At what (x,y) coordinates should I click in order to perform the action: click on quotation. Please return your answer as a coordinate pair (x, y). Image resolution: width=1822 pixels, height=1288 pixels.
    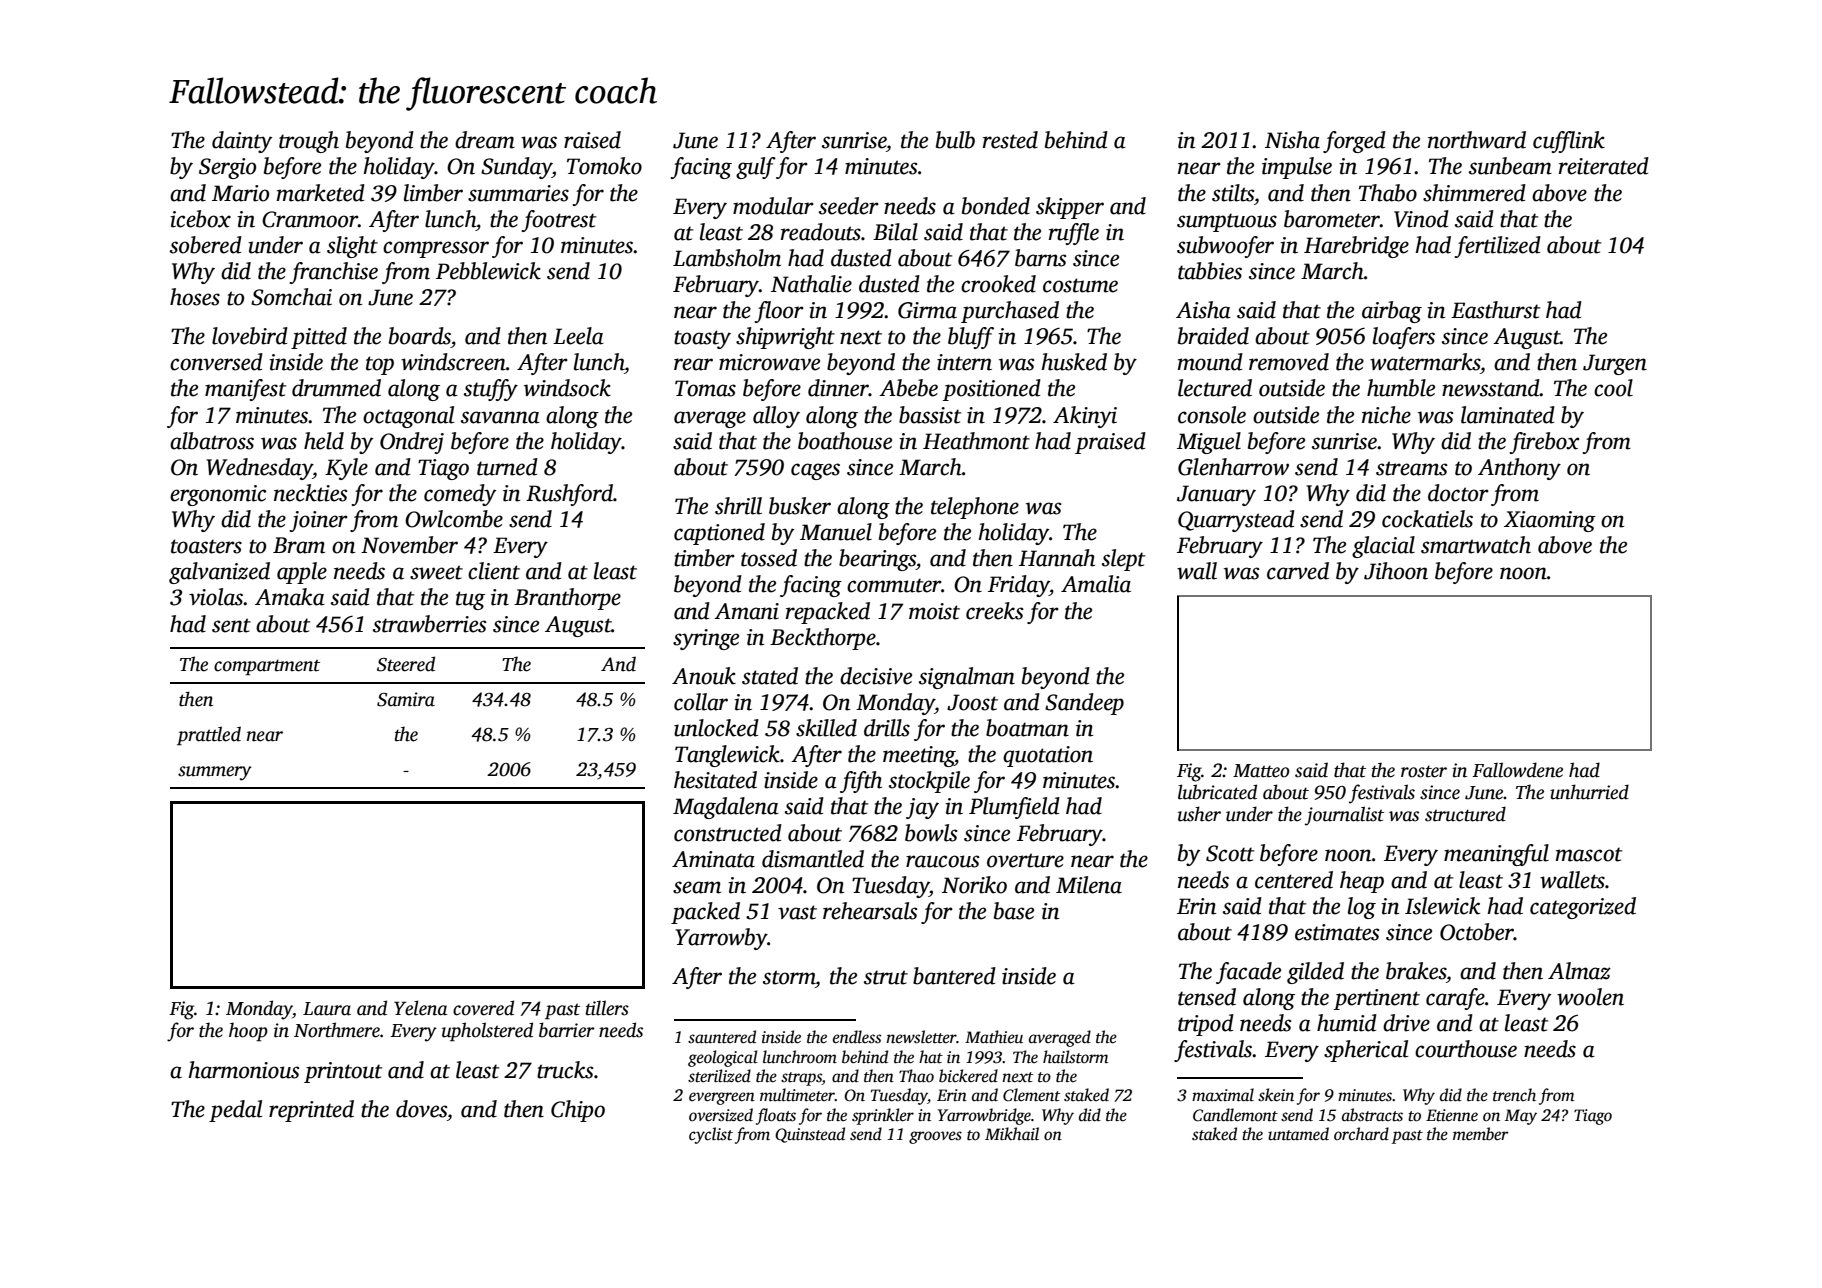
    Looking at the image, I should click on (1048, 756).
